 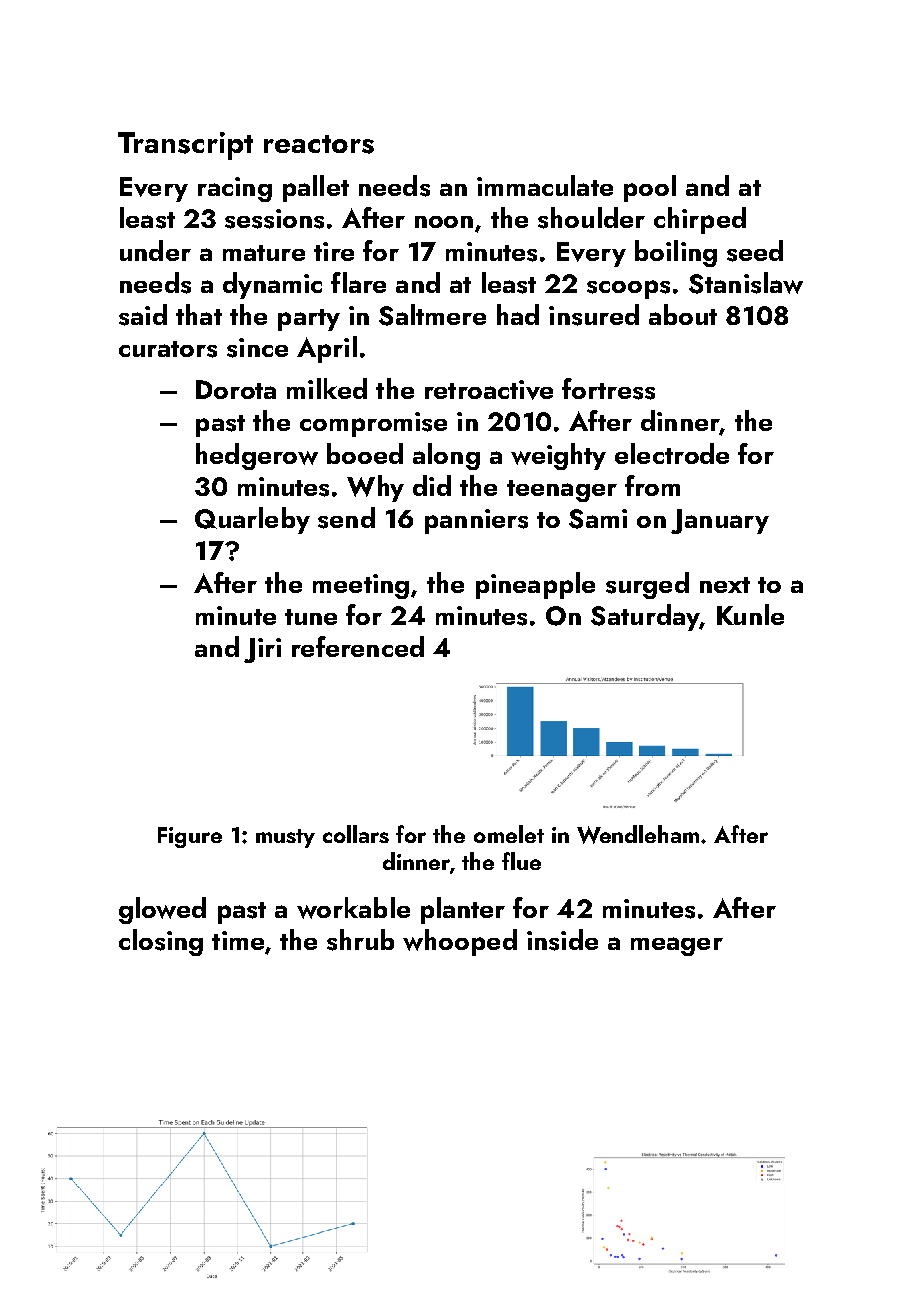 What do you see at coordinates (358, 646) in the screenshot?
I see `referenced` at bounding box center [358, 646].
